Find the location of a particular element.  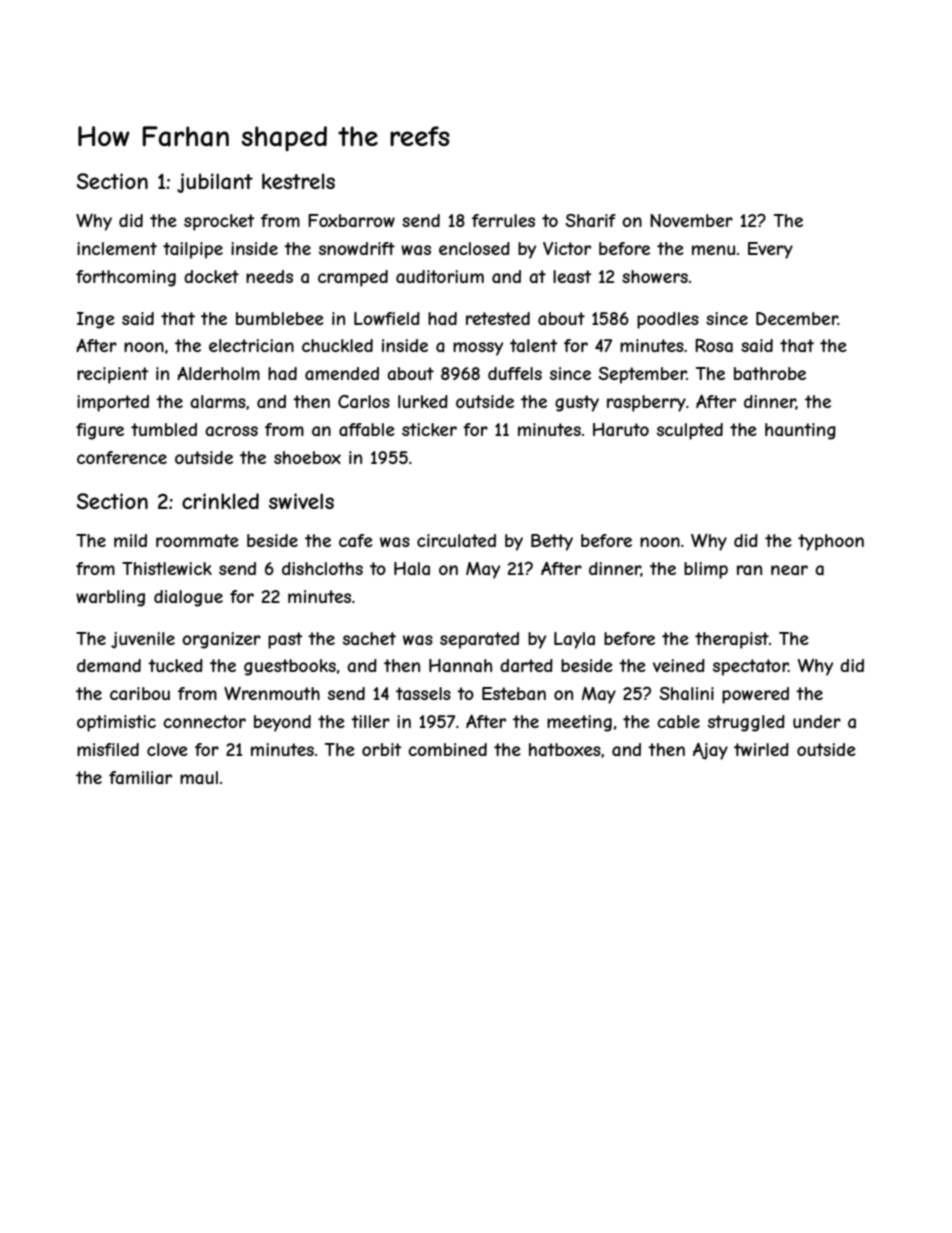

jubilant is located at coordinates (215, 183).
